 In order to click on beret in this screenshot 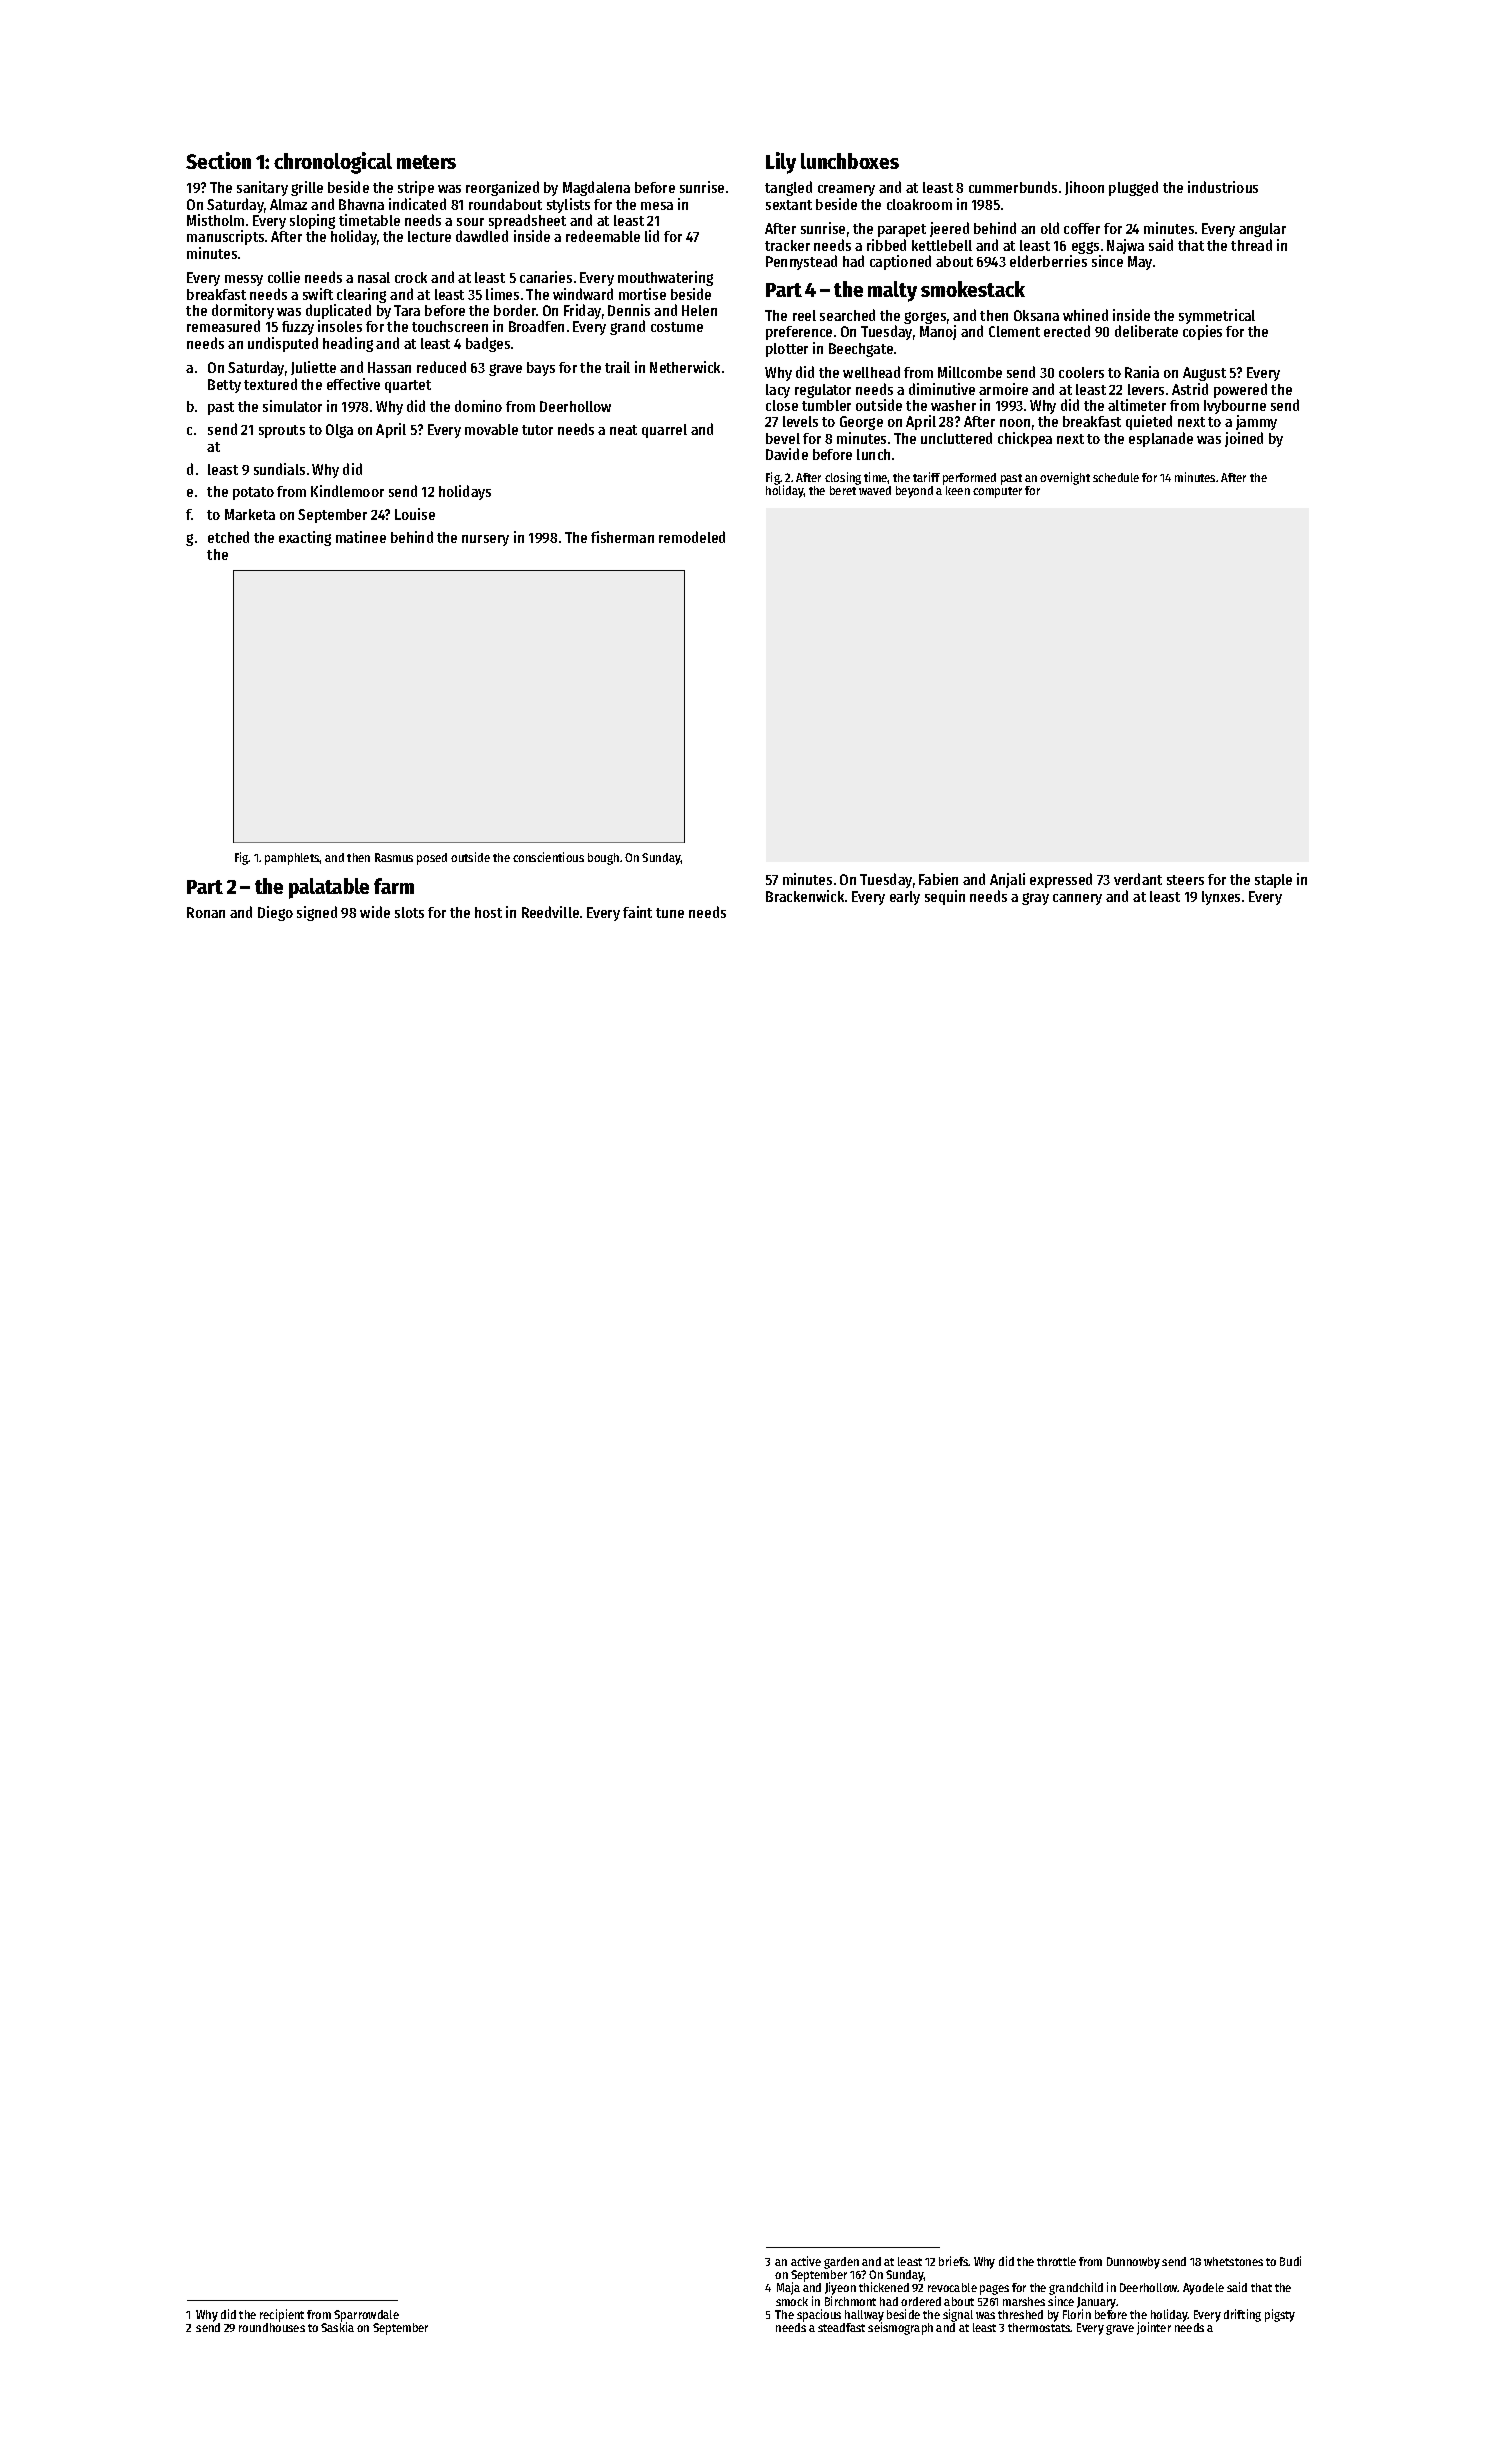, I will do `click(843, 490)`.
